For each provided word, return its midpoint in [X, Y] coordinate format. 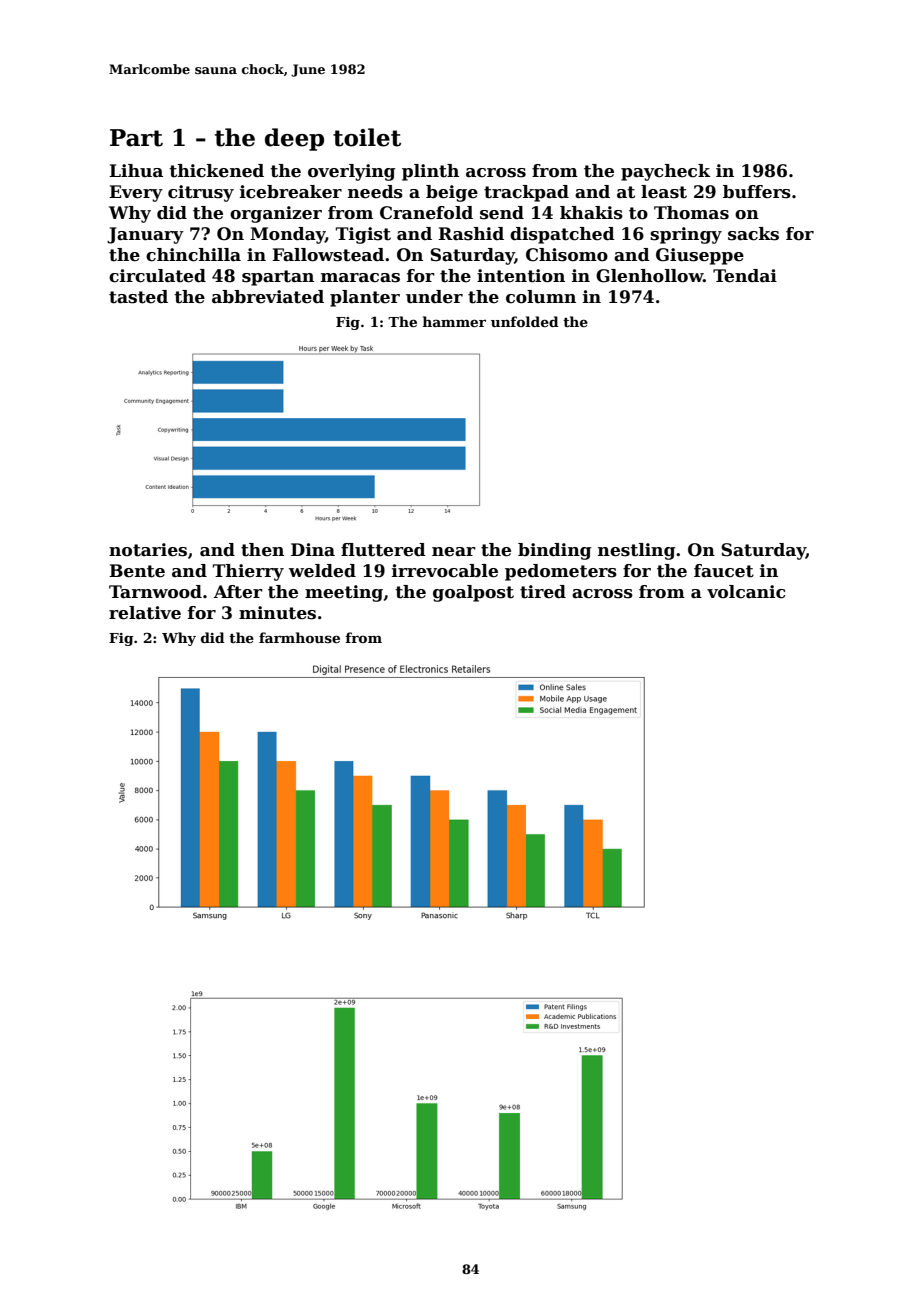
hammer [454, 321]
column [541, 297]
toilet [367, 137]
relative [145, 613]
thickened [216, 171]
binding [554, 551]
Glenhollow [649, 276]
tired [543, 592]
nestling [636, 551]
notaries [148, 550]
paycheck [665, 172]
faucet [724, 571]
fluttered [383, 550]
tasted [138, 297]
